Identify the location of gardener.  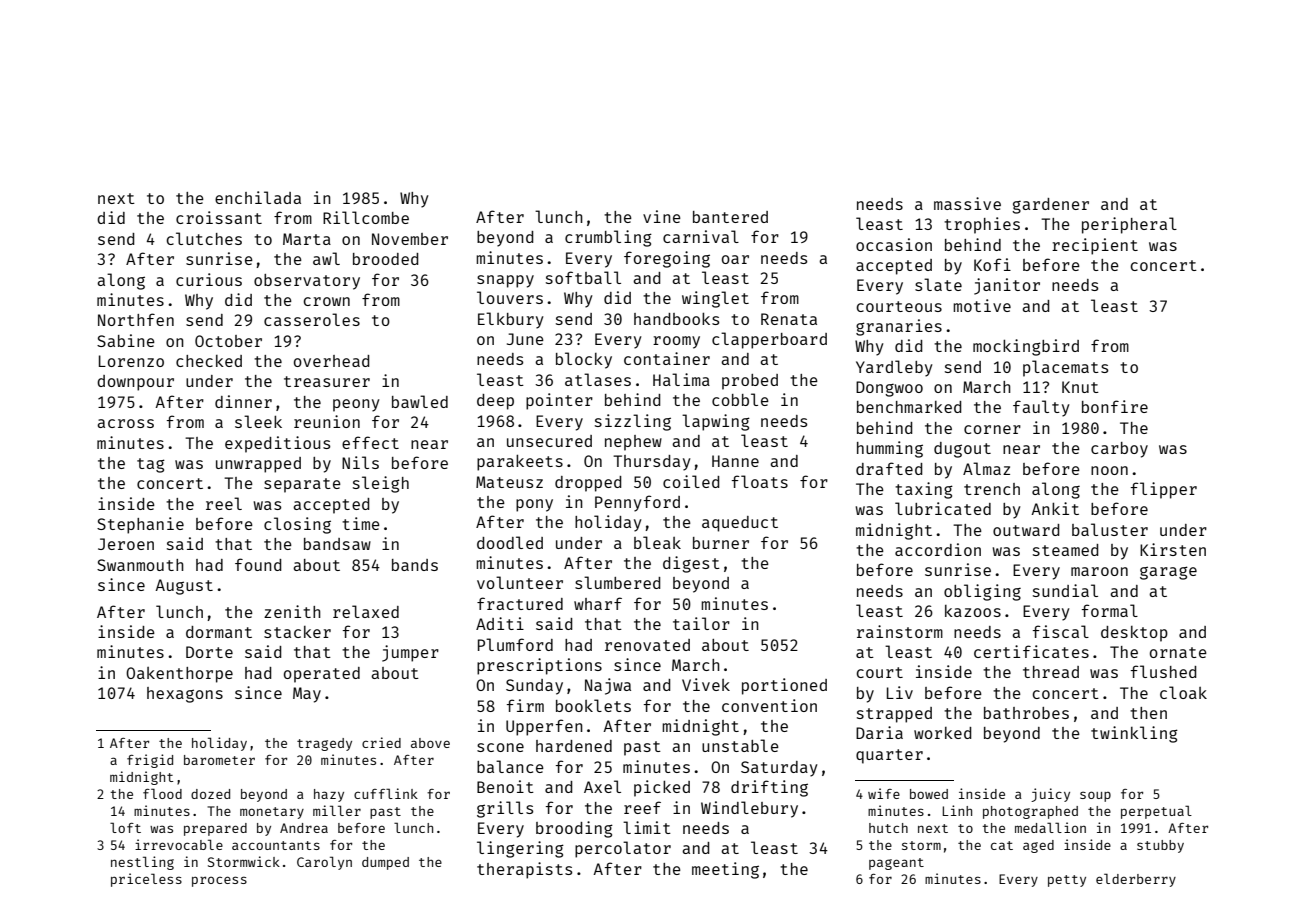
(1050, 206).
